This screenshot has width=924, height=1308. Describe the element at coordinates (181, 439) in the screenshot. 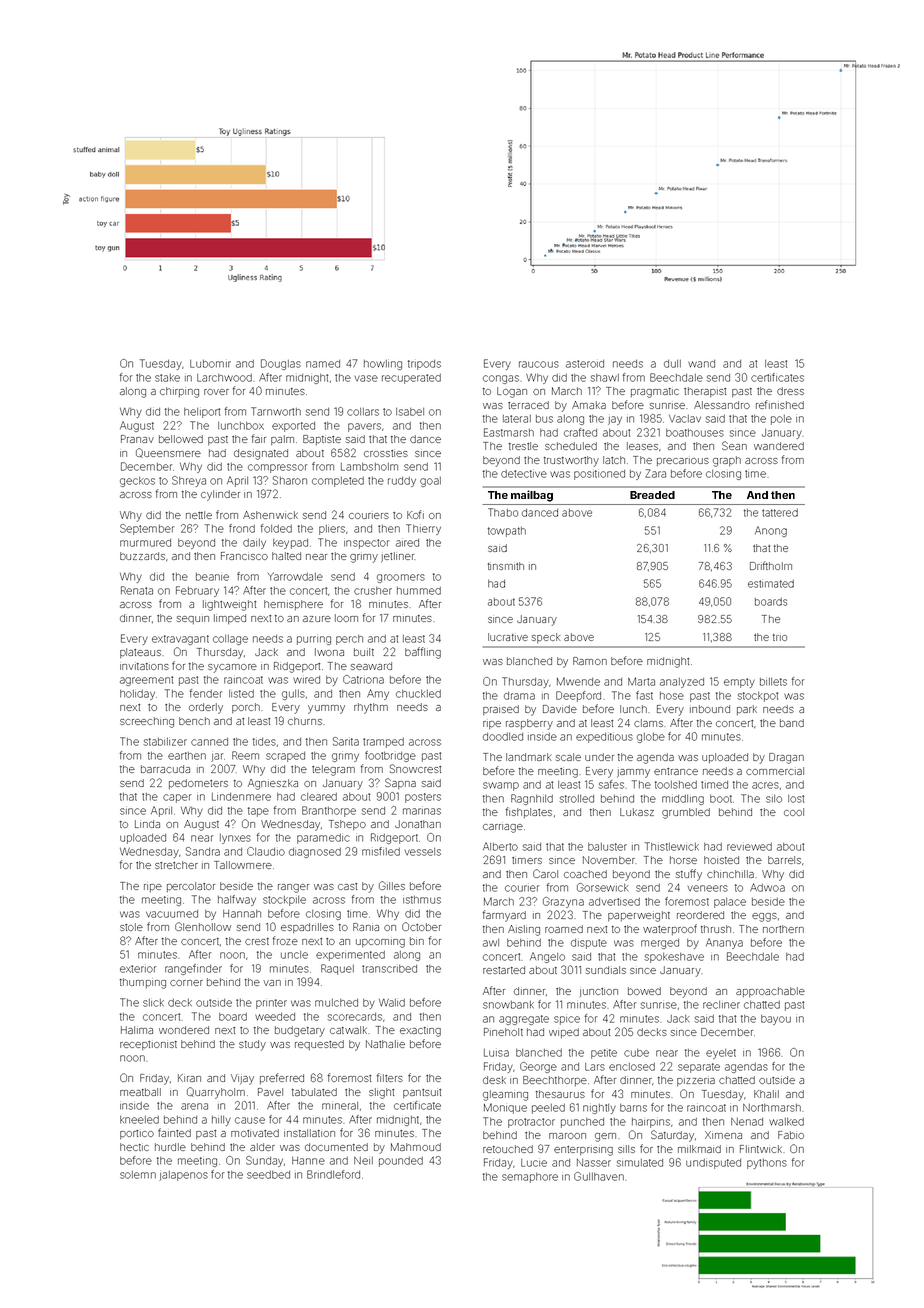

I see `bellowed` at that location.
